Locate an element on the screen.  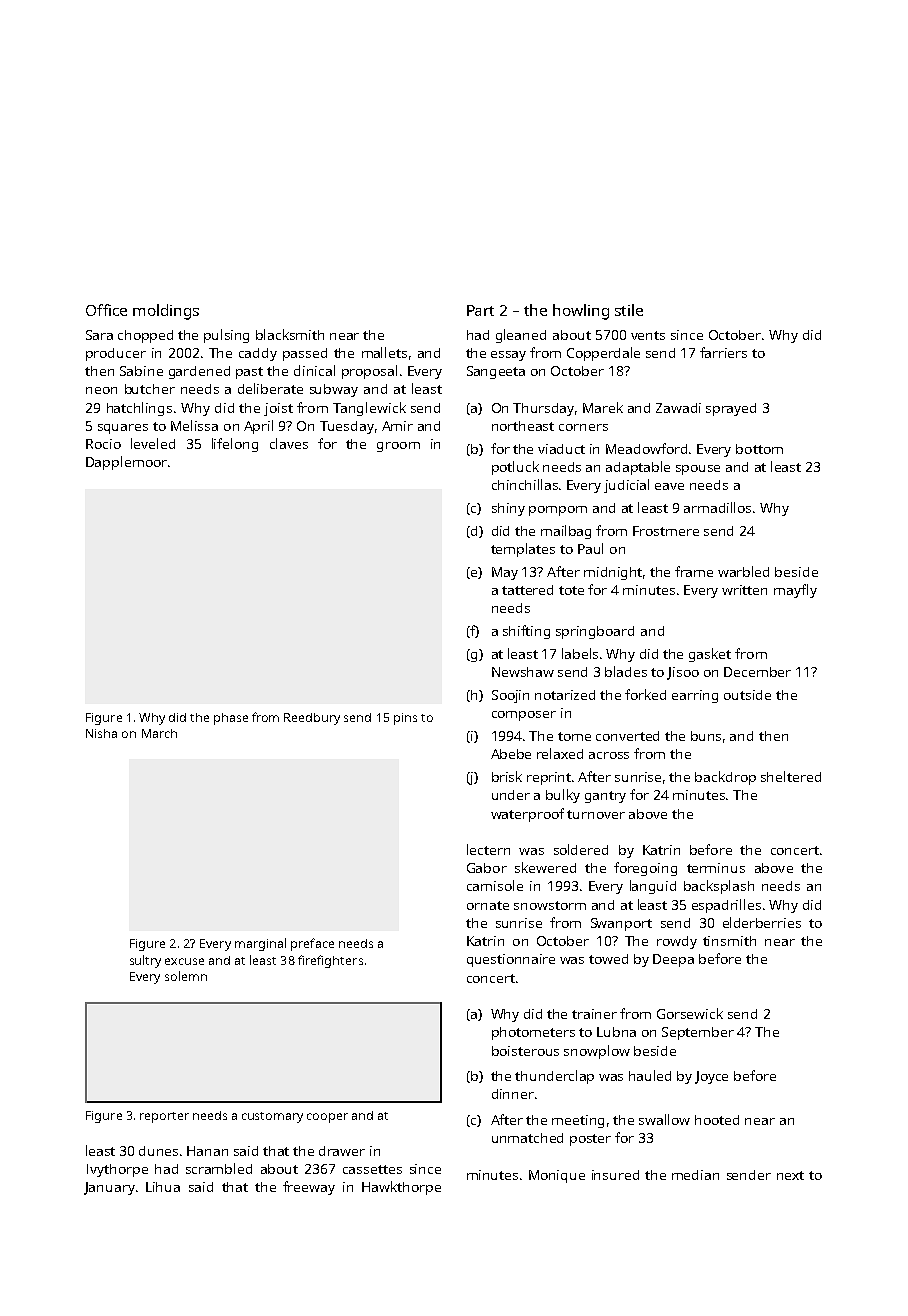
Nisha is located at coordinates (101, 733).
